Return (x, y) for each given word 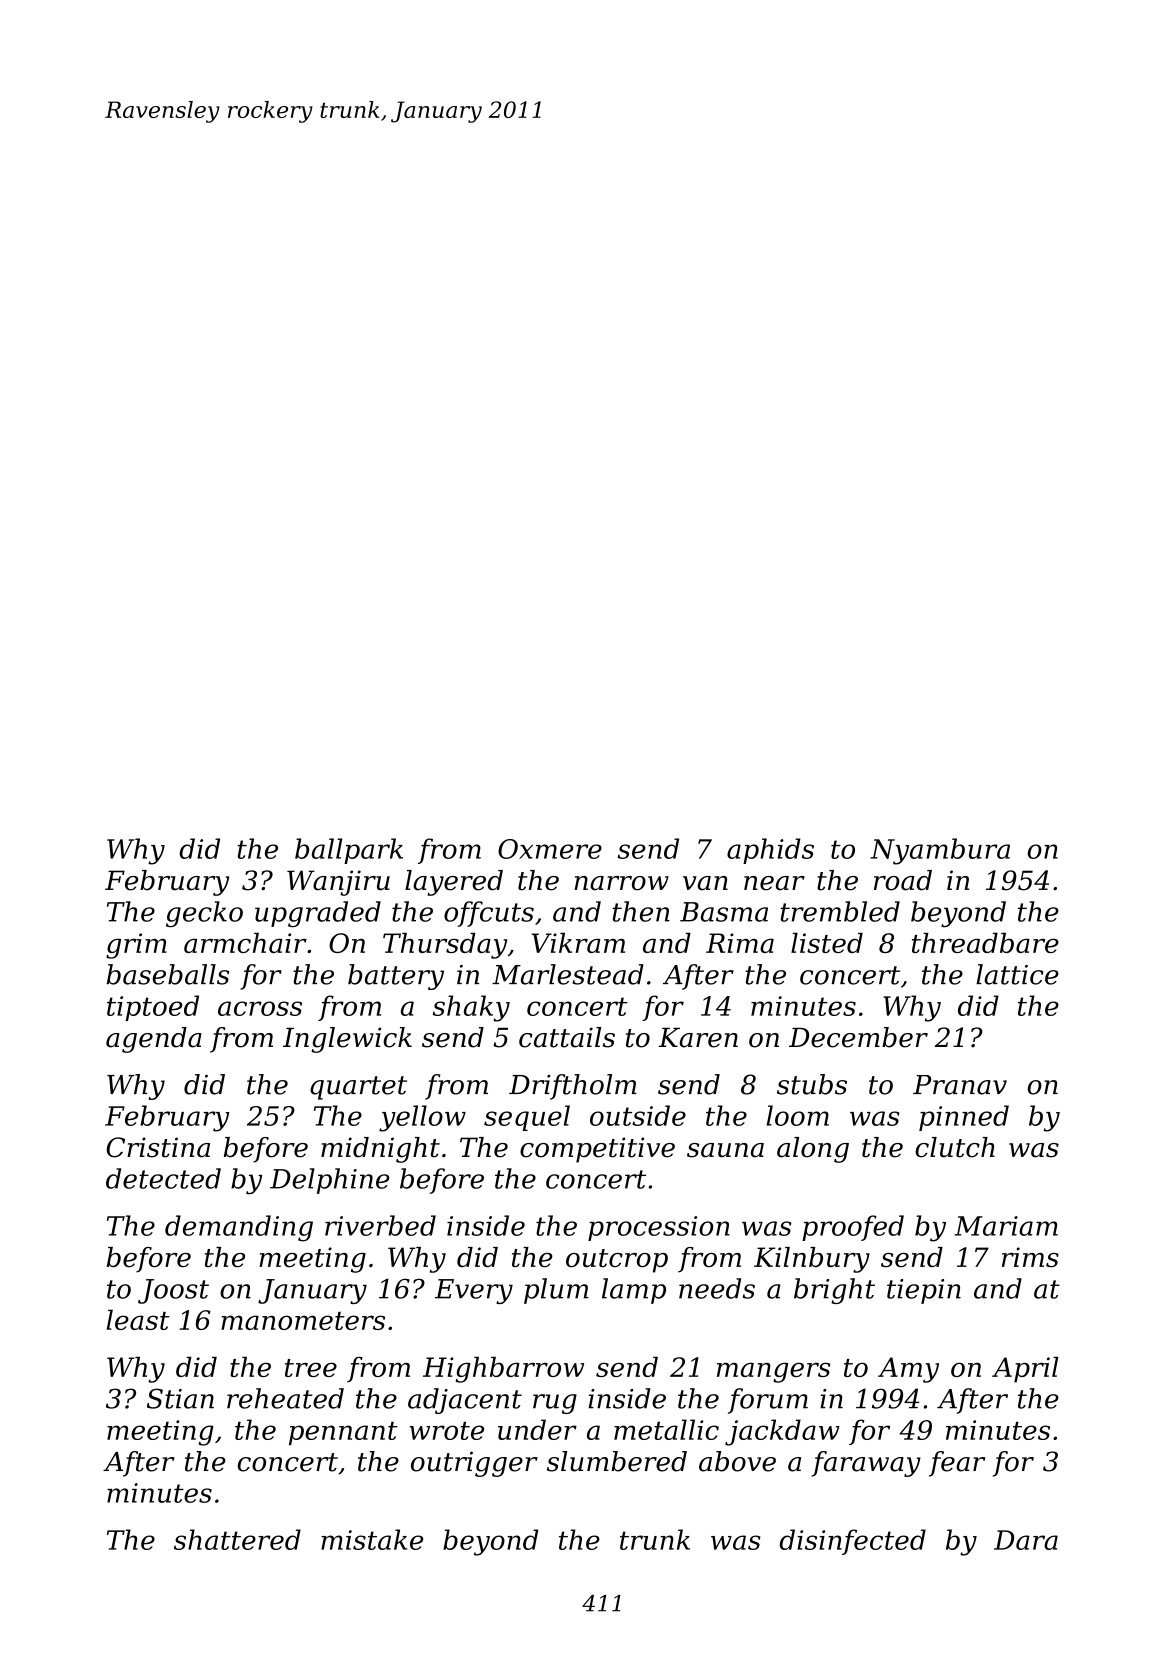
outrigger (474, 1464)
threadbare (985, 943)
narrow (621, 883)
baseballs (168, 974)
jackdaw (782, 1432)
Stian (180, 1398)
